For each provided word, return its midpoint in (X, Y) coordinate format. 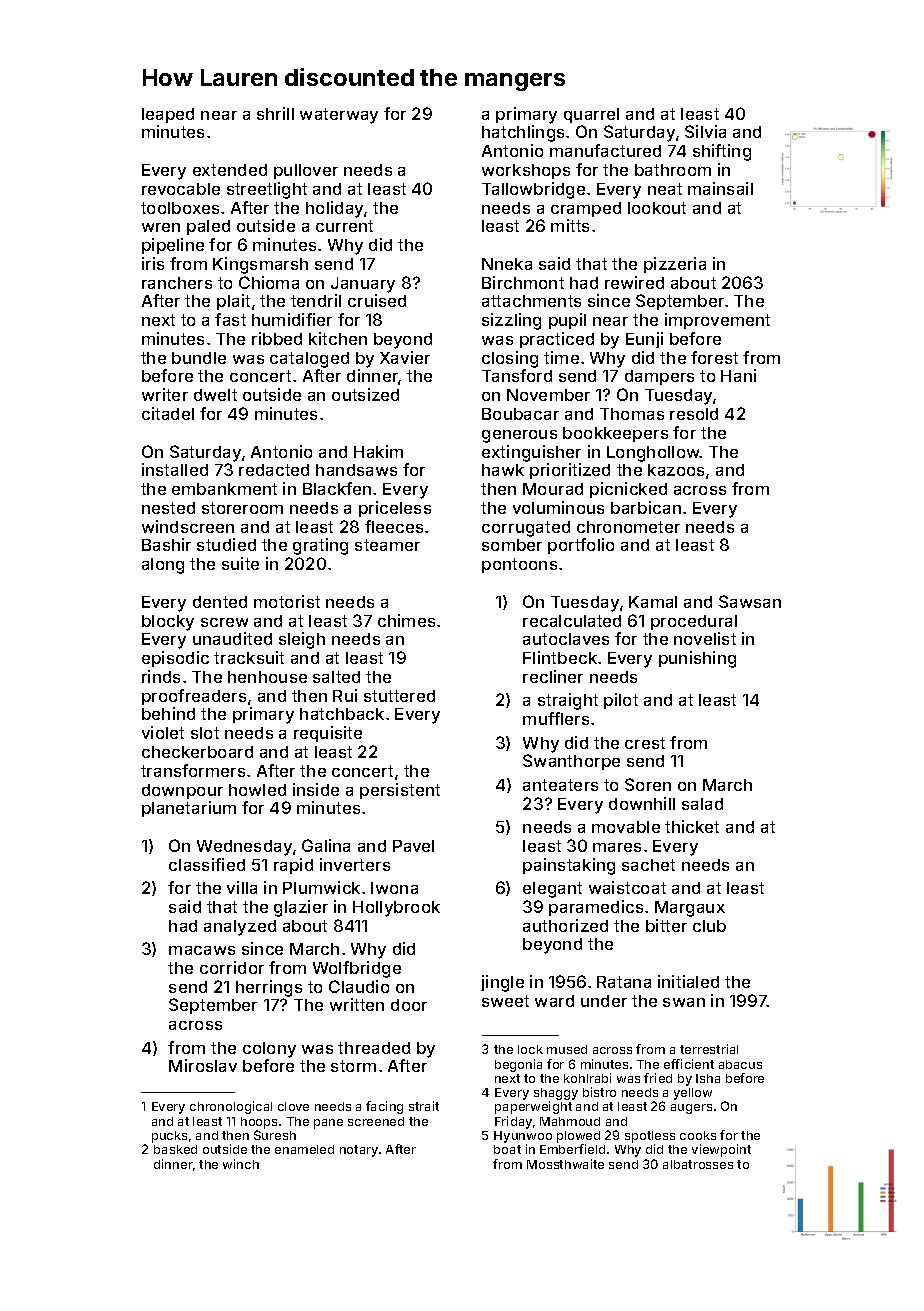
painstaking (569, 866)
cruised (377, 300)
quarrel (591, 115)
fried (658, 1078)
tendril (316, 300)
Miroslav (203, 1065)
